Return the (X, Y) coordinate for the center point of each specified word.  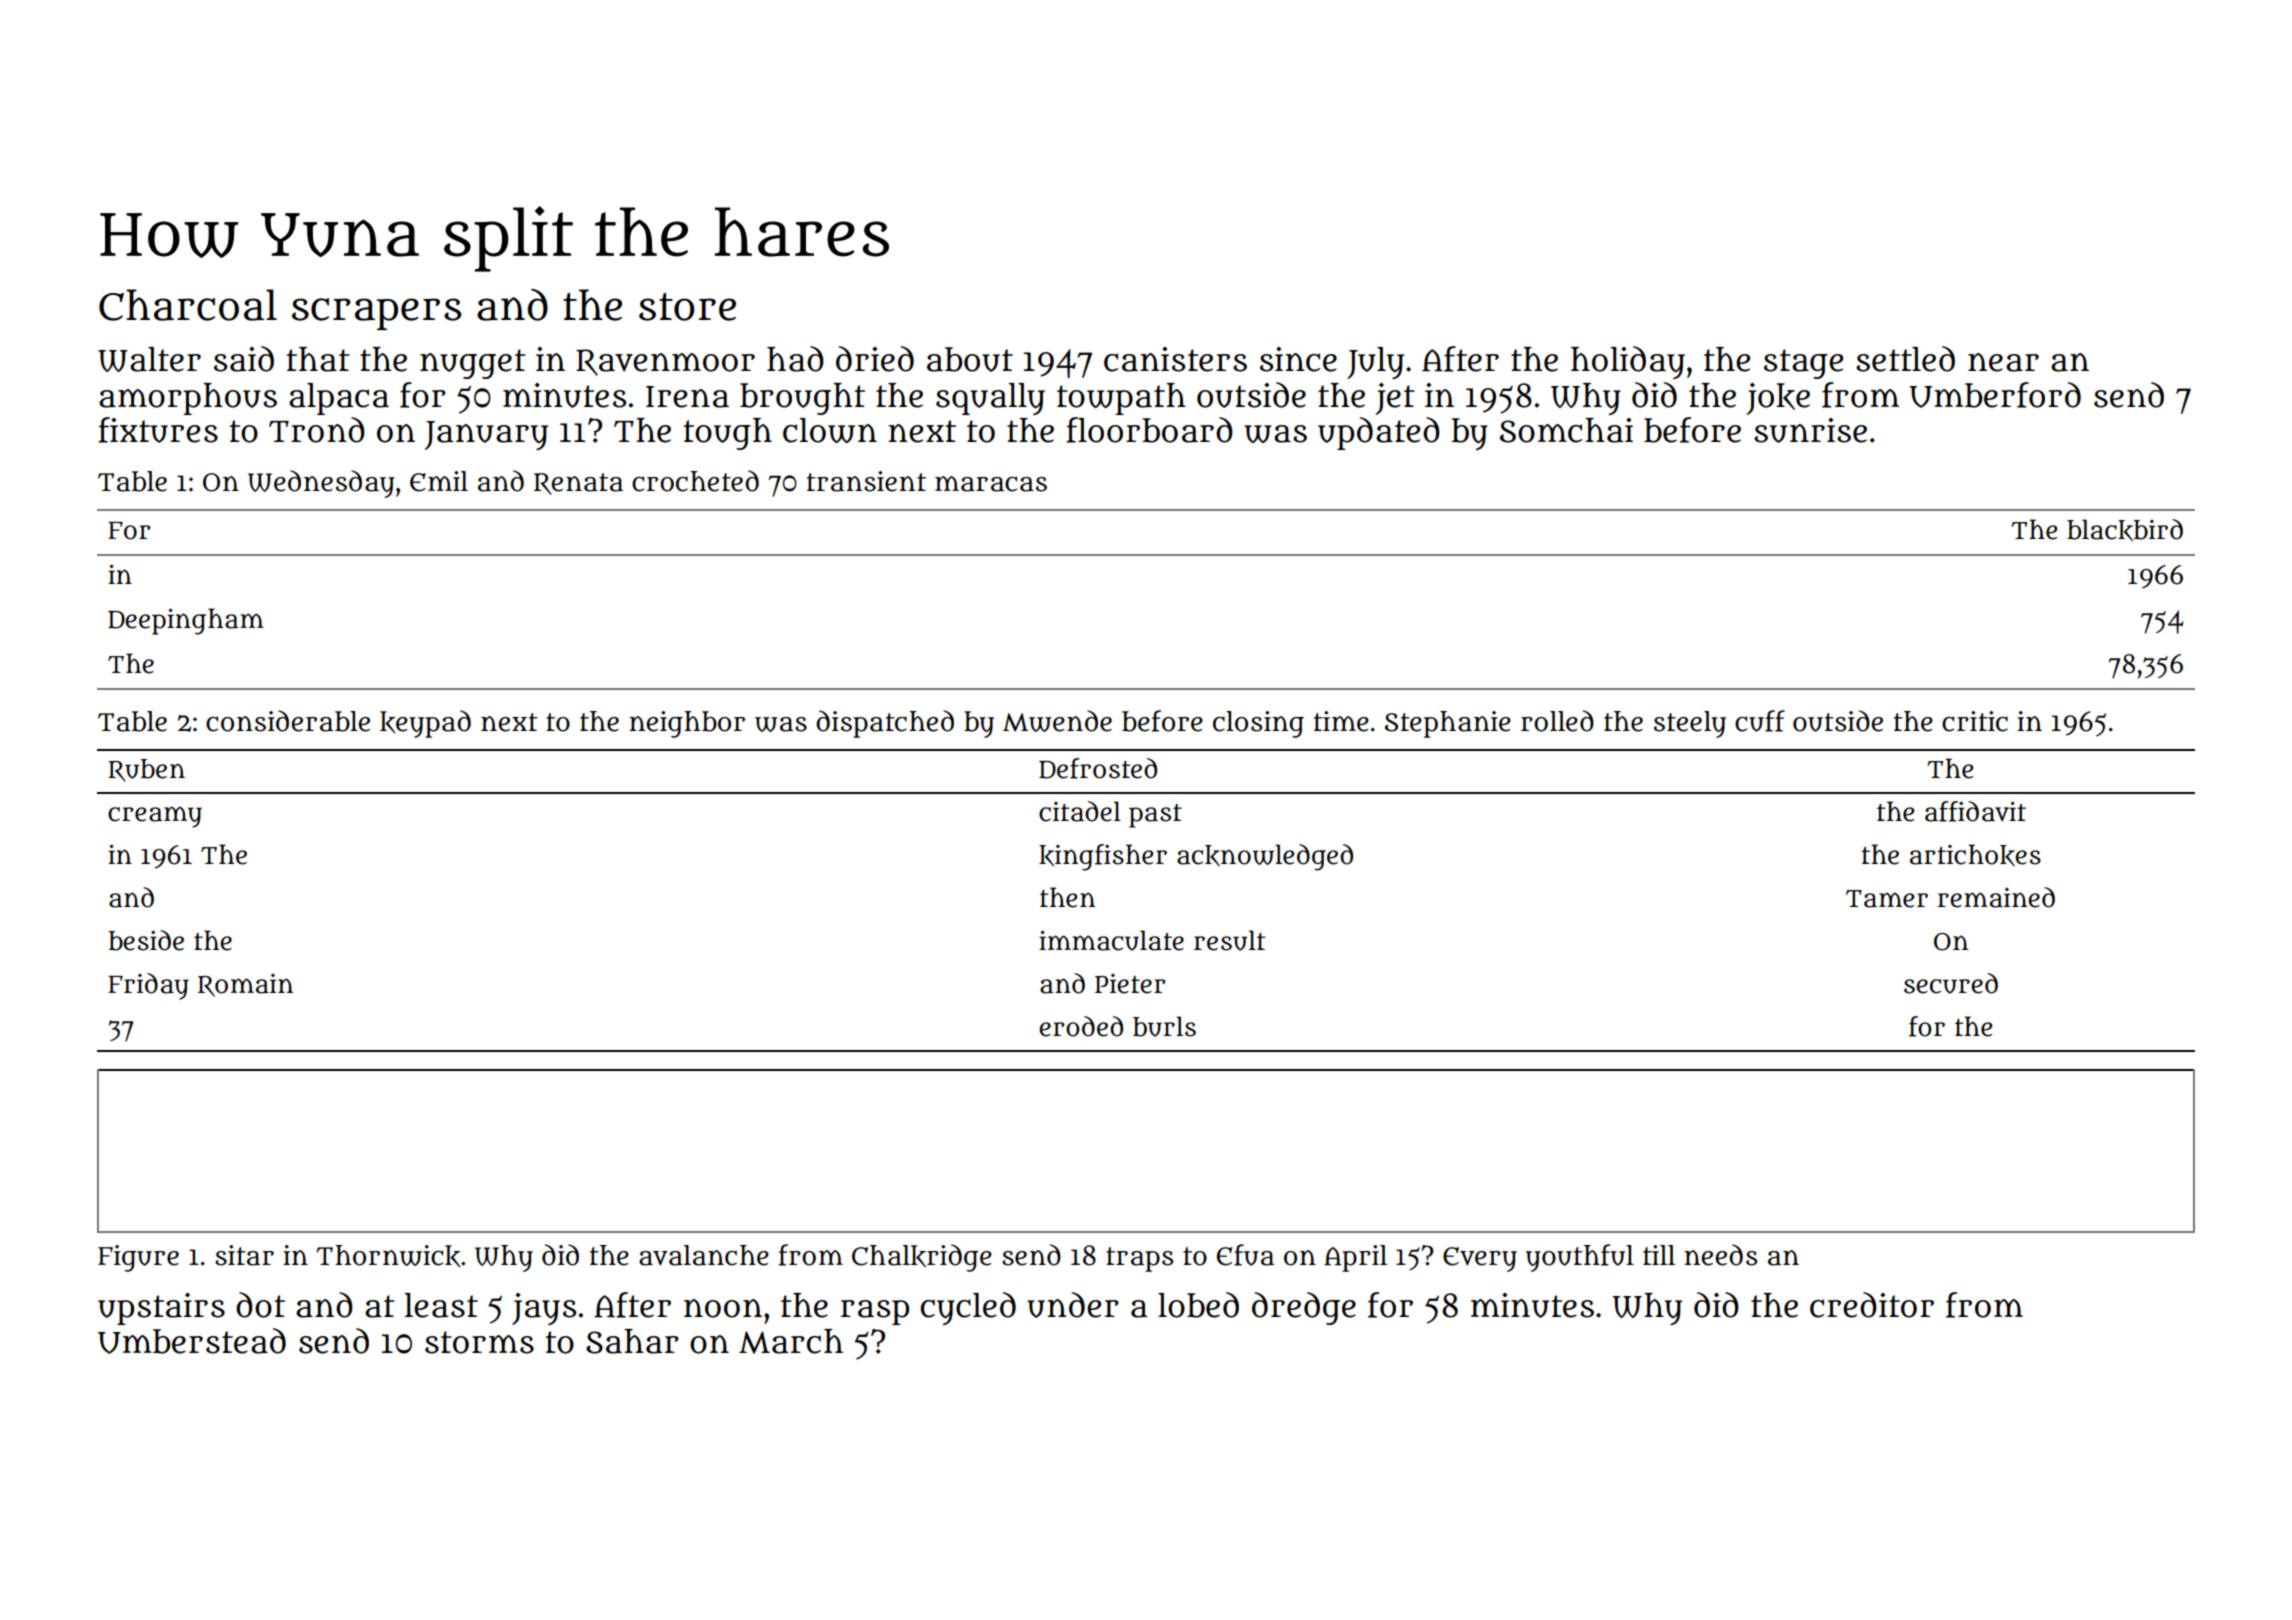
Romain (245, 985)
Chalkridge (922, 1258)
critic (1975, 721)
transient (866, 481)
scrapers (377, 314)
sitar (244, 1255)
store (687, 307)
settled (1905, 359)
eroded (1081, 1026)
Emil (439, 481)
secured (1951, 983)
